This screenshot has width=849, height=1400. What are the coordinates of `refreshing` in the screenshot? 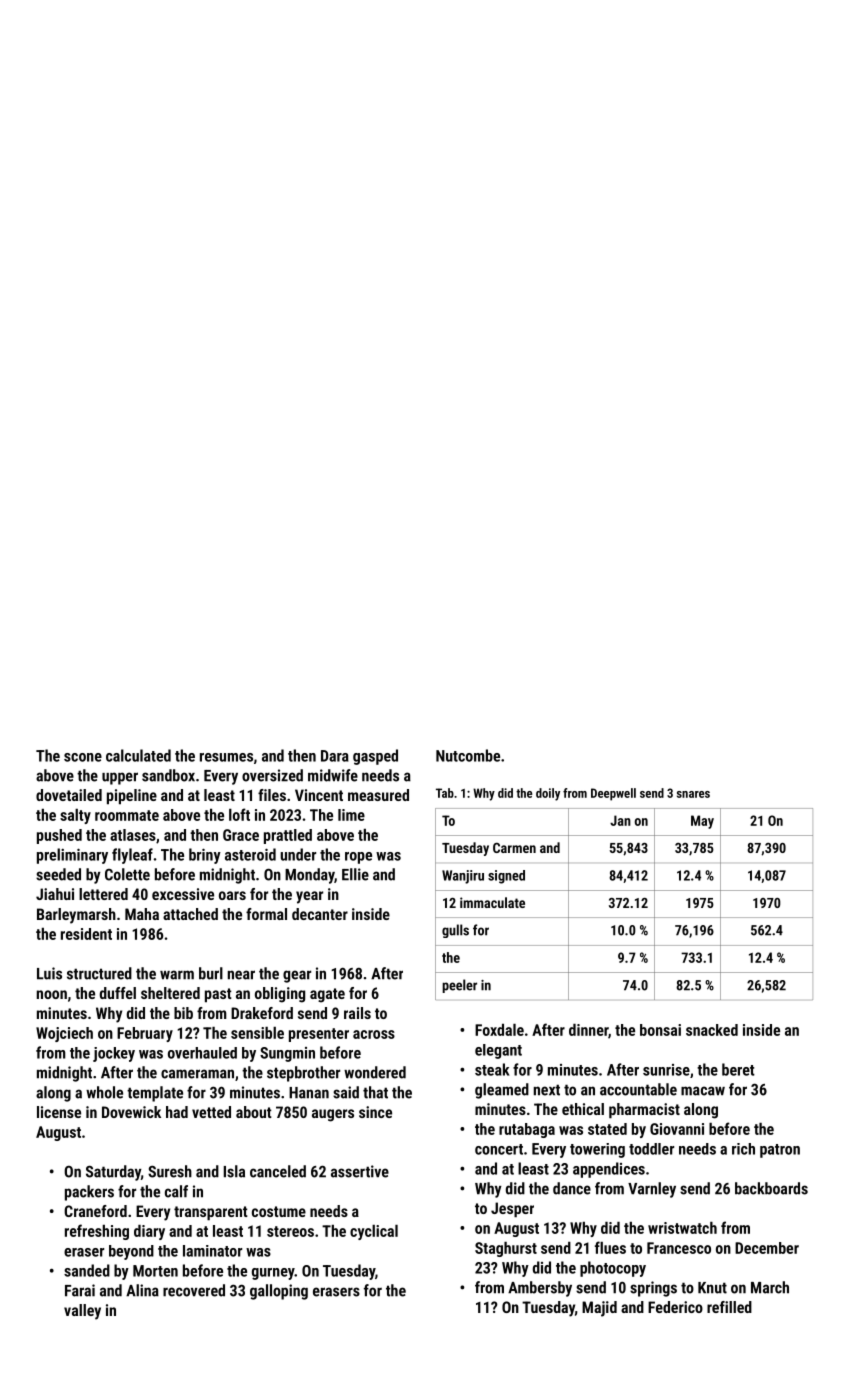 It's located at (97, 1232).
